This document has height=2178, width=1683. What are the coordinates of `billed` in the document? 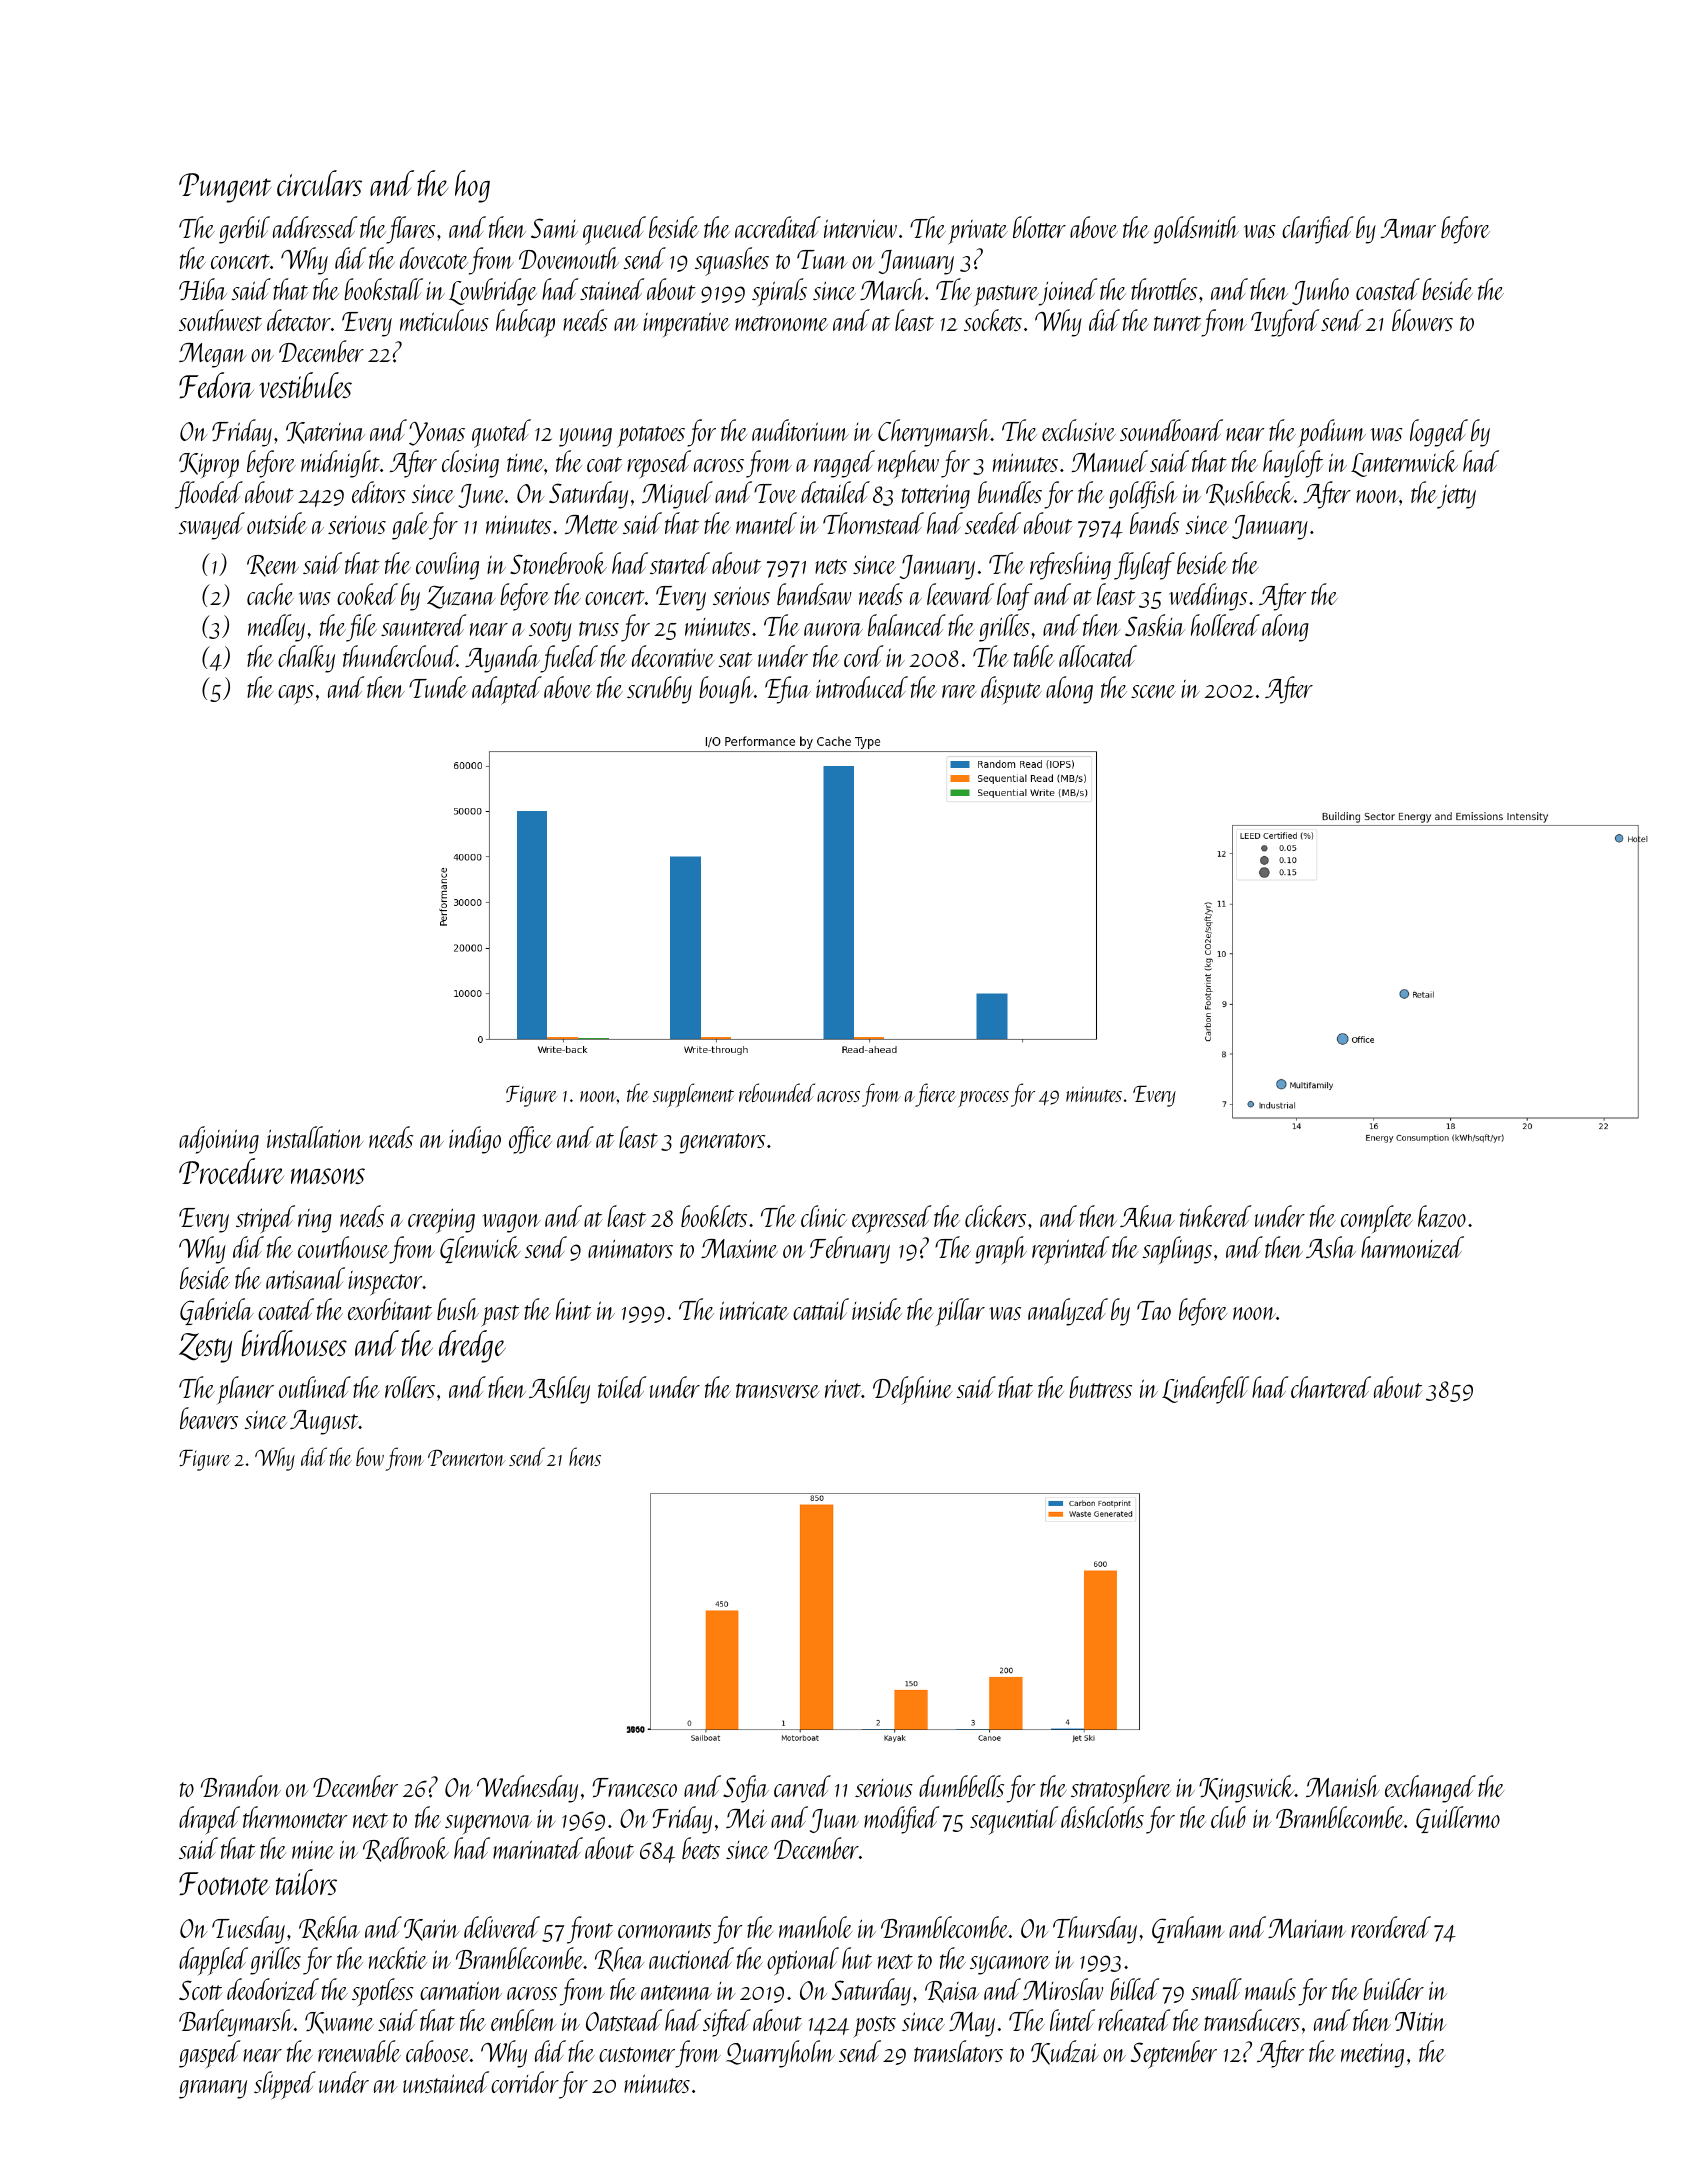 It's located at (1135, 1989).
